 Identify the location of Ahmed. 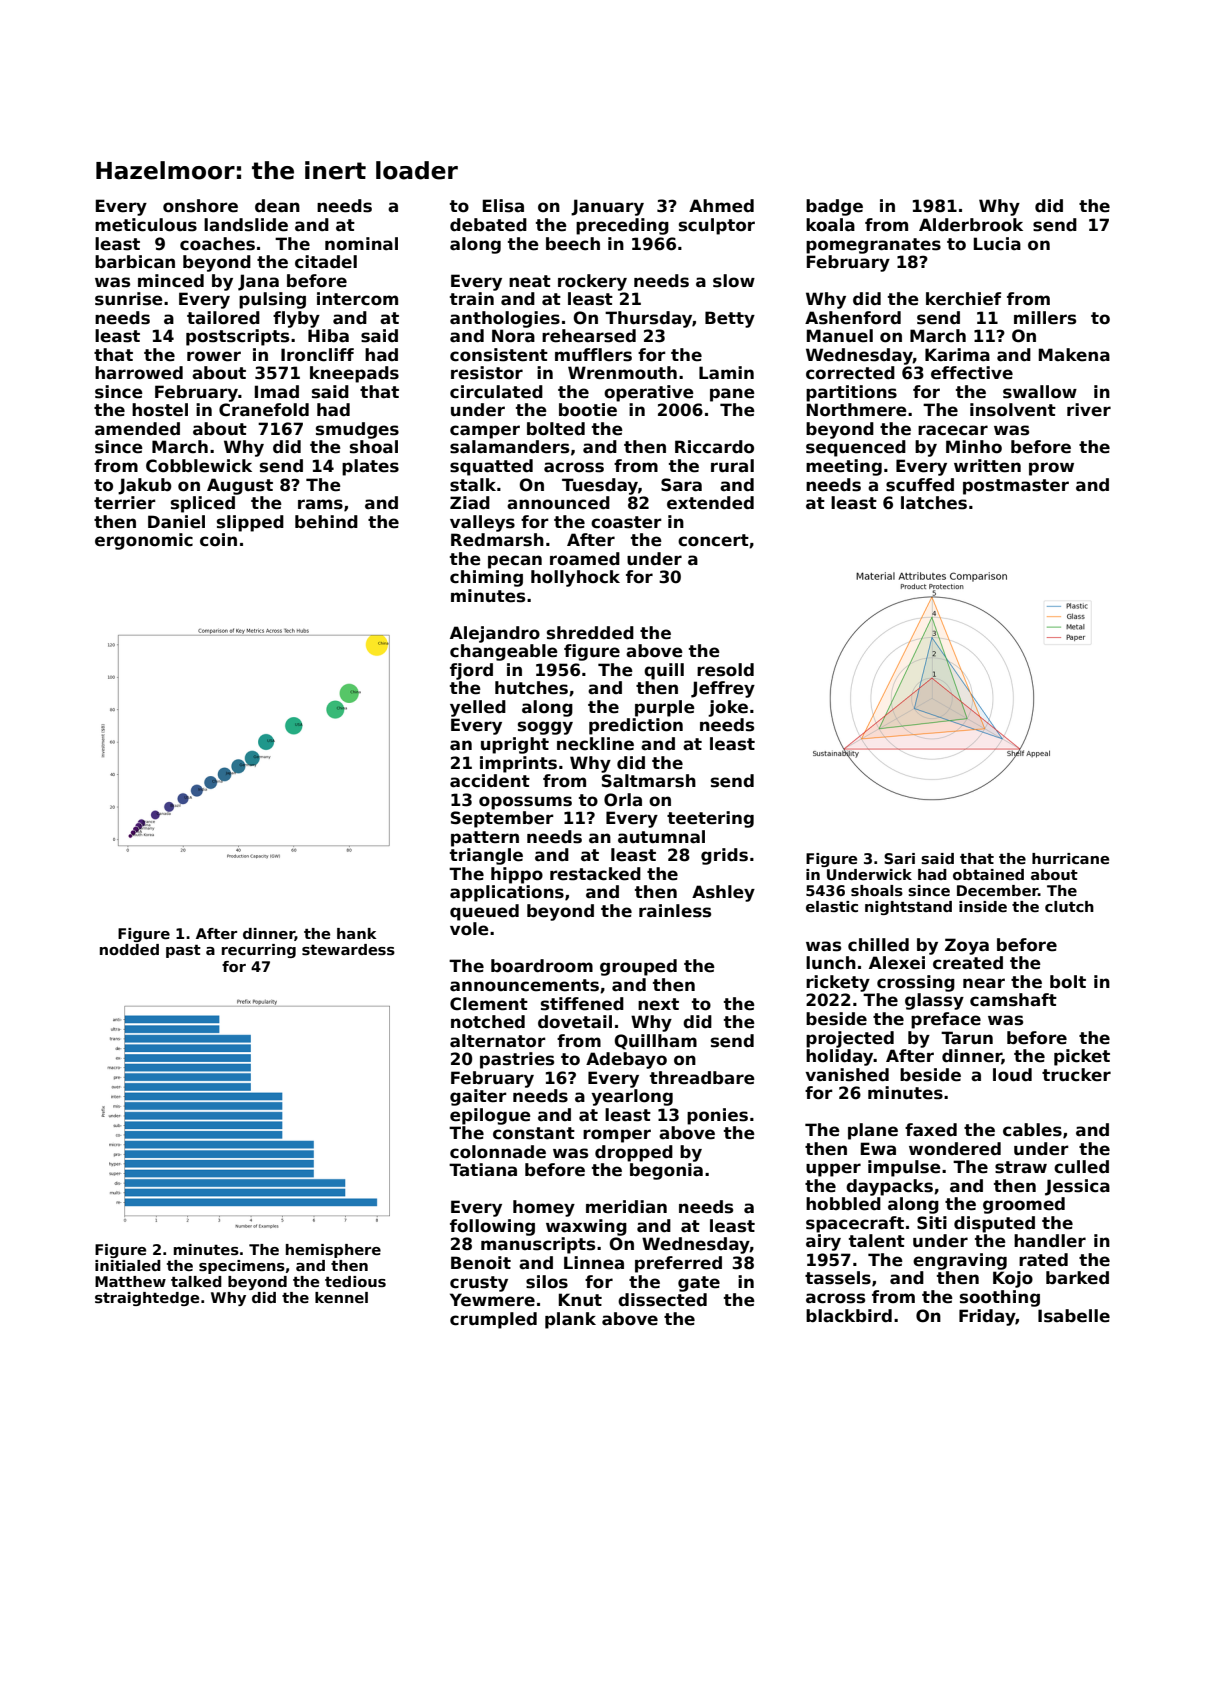
(721, 206).
